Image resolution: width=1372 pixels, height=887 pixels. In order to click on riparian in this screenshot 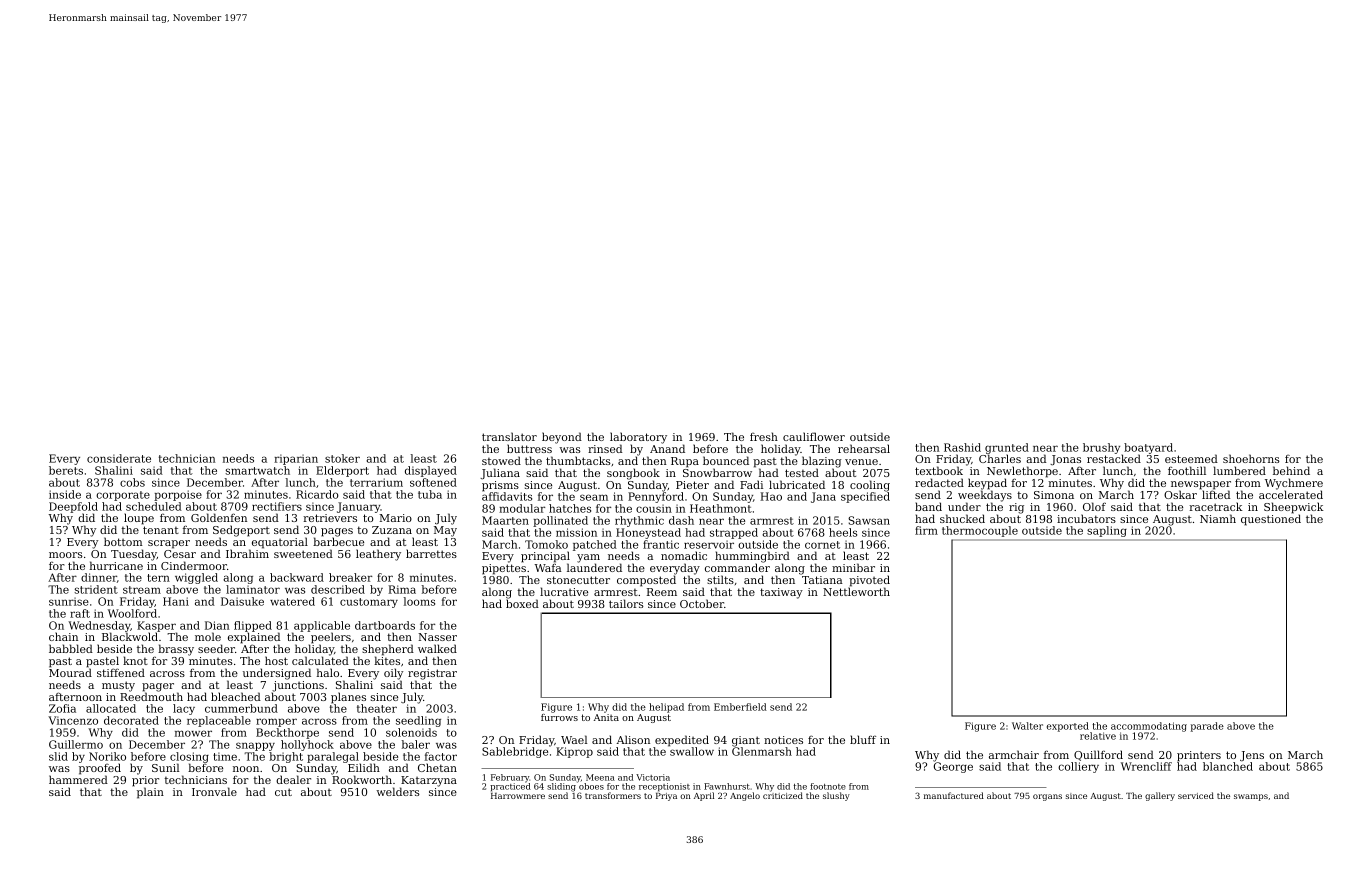, I will do `click(296, 459)`.
